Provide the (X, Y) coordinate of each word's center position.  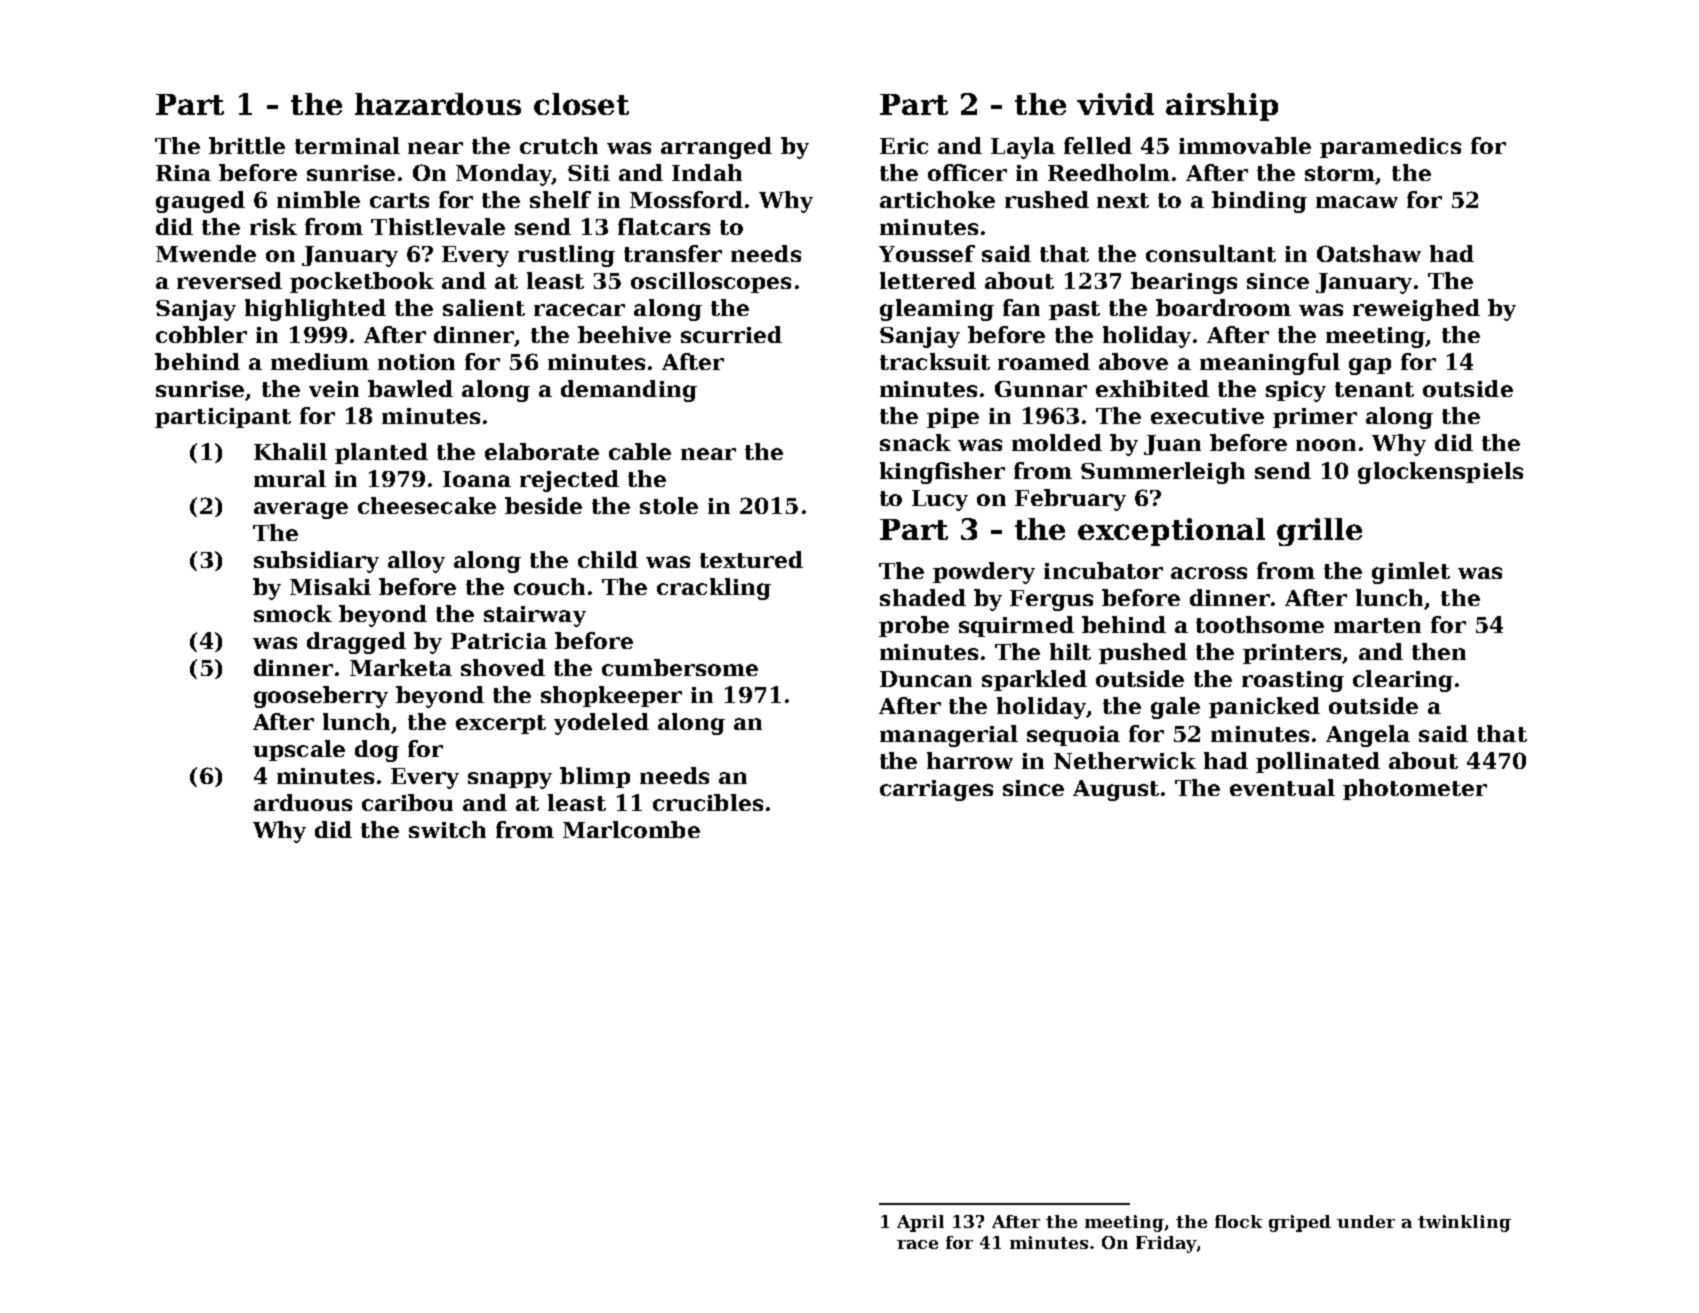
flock (1238, 1221)
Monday (504, 175)
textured (751, 559)
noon (1326, 445)
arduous (303, 802)
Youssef (927, 253)
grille (1319, 532)
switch (447, 829)
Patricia (499, 641)
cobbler (201, 334)
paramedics (1390, 147)
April (920, 1223)
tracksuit (935, 361)
